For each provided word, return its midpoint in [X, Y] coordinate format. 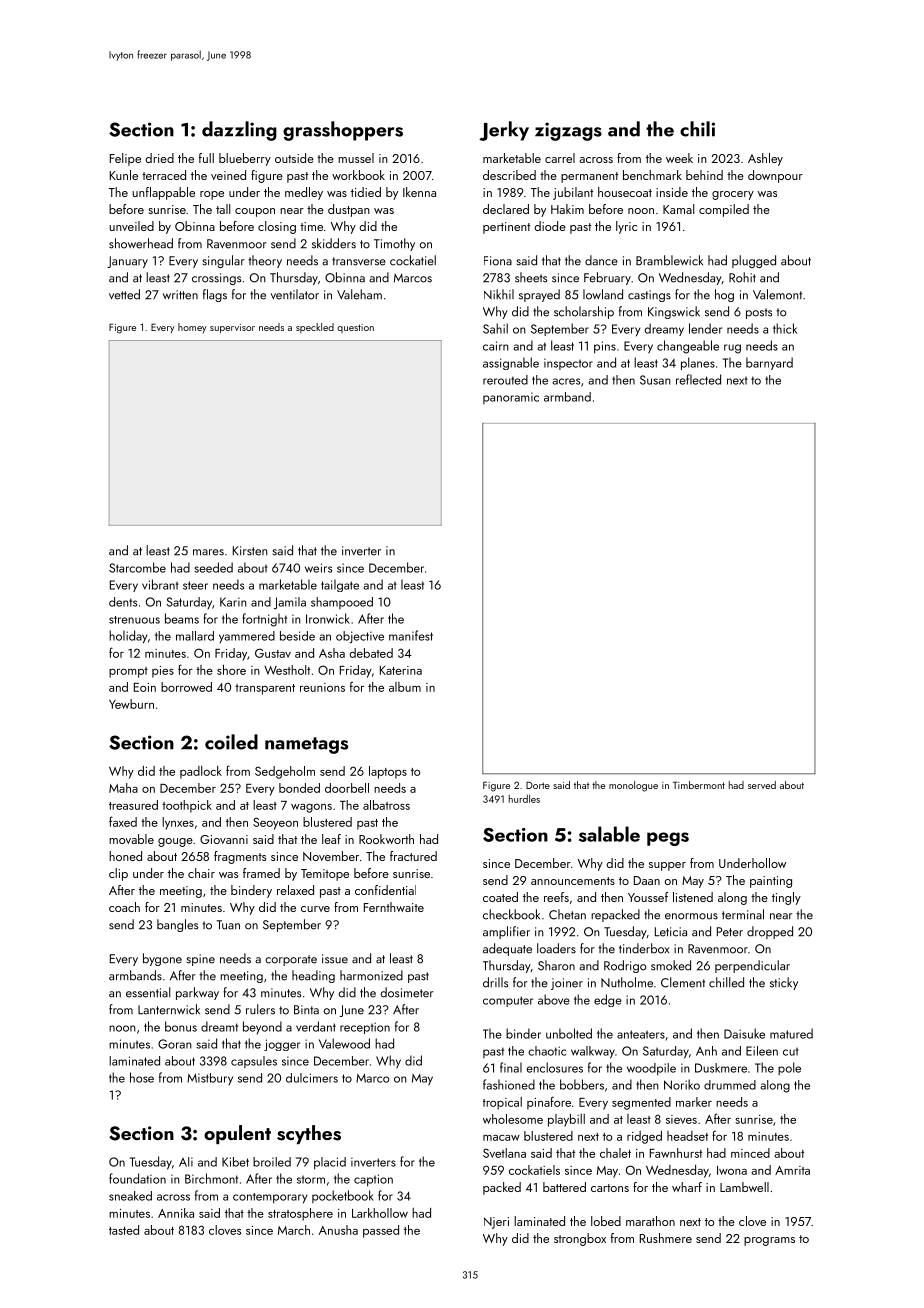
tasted [124, 1230]
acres [566, 381]
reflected [698, 379]
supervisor [232, 328]
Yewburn [131, 704]
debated [371, 653]
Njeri [496, 1223]
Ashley [765, 159]
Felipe [125, 159]
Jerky [504, 131]
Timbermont [699, 785]
